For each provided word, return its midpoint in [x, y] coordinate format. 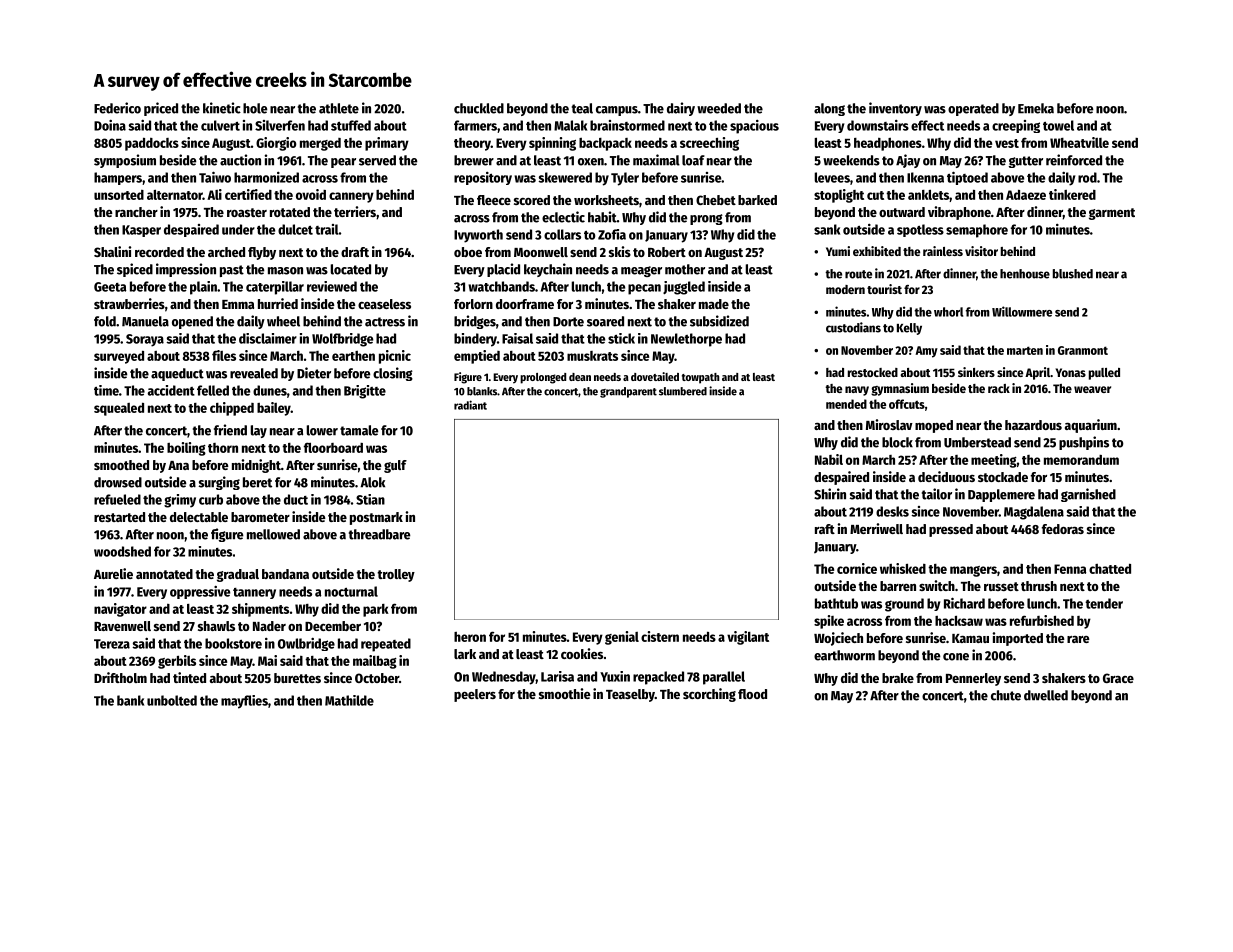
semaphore [977, 231]
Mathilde [349, 700]
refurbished [1042, 620]
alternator [175, 194]
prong [706, 219]
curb [211, 499]
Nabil [829, 459]
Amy [926, 352]
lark [465, 654]
